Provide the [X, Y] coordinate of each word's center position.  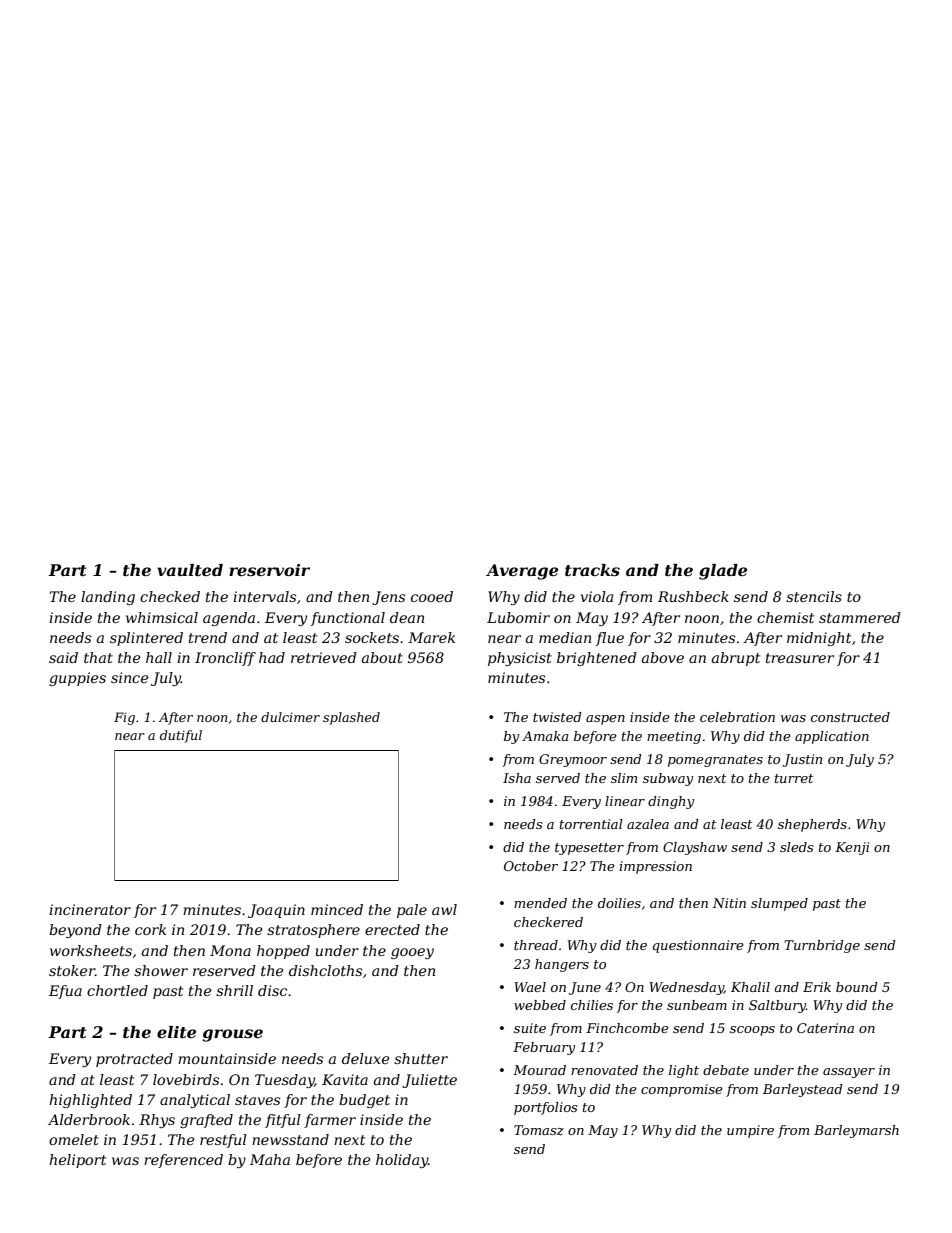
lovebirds [186, 1079]
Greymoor [573, 760]
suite [530, 1028]
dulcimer [290, 717]
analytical [195, 1101]
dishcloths [325, 970]
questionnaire [698, 946]
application [832, 737]
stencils [814, 596]
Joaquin [276, 911]
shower [161, 970]
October [531, 866]
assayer [849, 1073]
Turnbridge [822, 946]
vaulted [190, 570]
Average [522, 572]
